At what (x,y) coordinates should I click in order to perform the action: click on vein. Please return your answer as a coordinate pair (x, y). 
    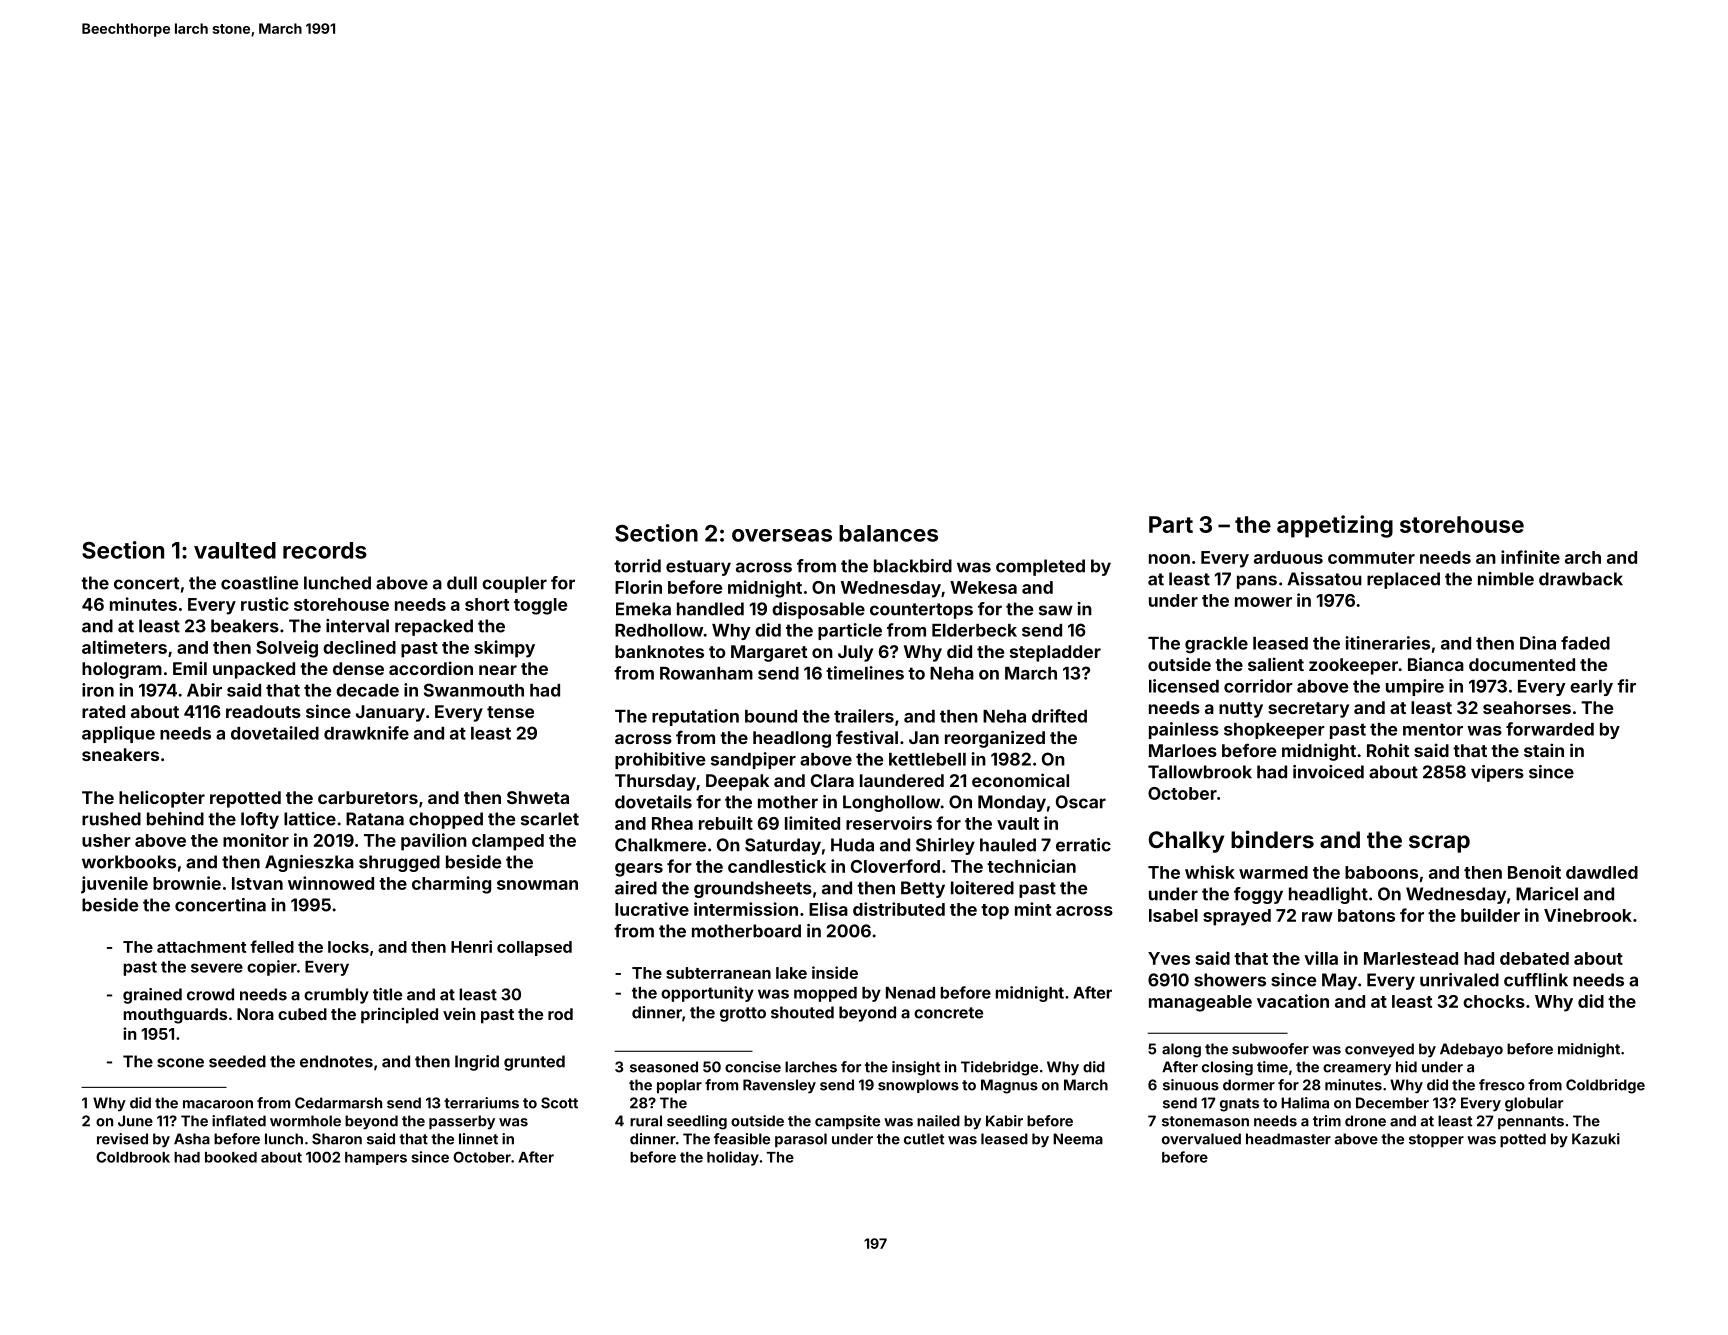
    Looking at the image, I should click on (459, 1013).
